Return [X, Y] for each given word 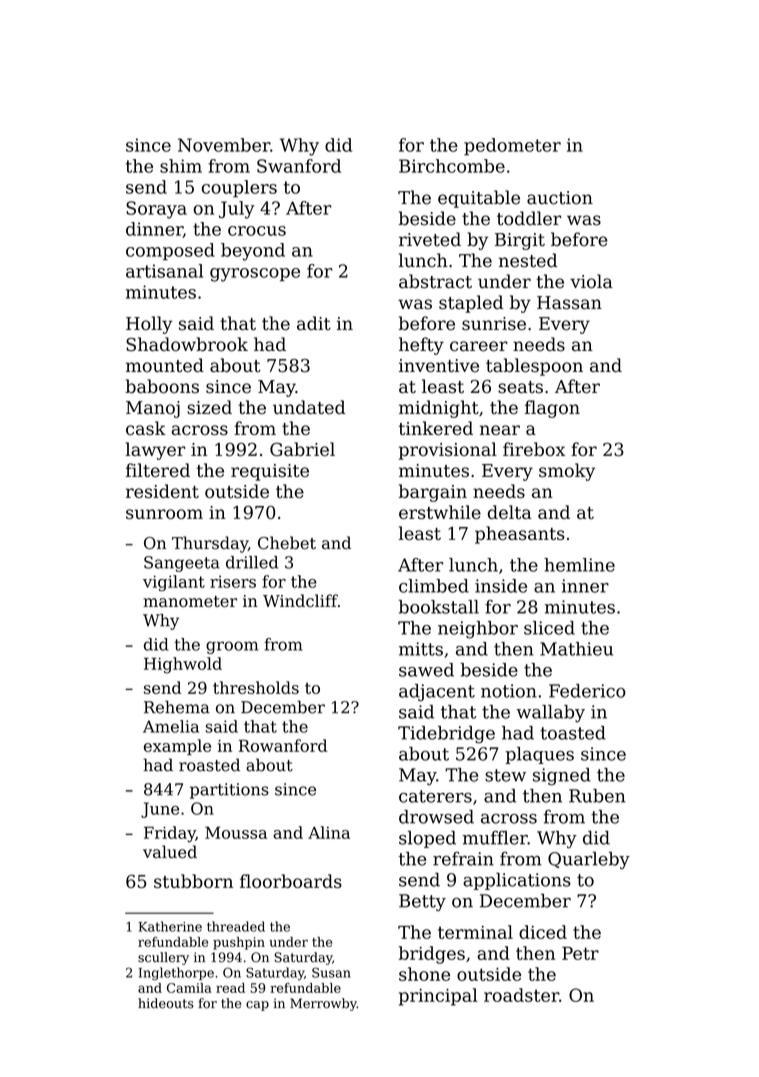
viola [591, 281]
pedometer [512, 147]
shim [181, 166]
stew [505, 775]
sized [209, 407]
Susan [331, 972]
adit [314, 323]
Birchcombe [452, 166]
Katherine [170, 926]
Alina [329, 832]
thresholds [256, 687]
